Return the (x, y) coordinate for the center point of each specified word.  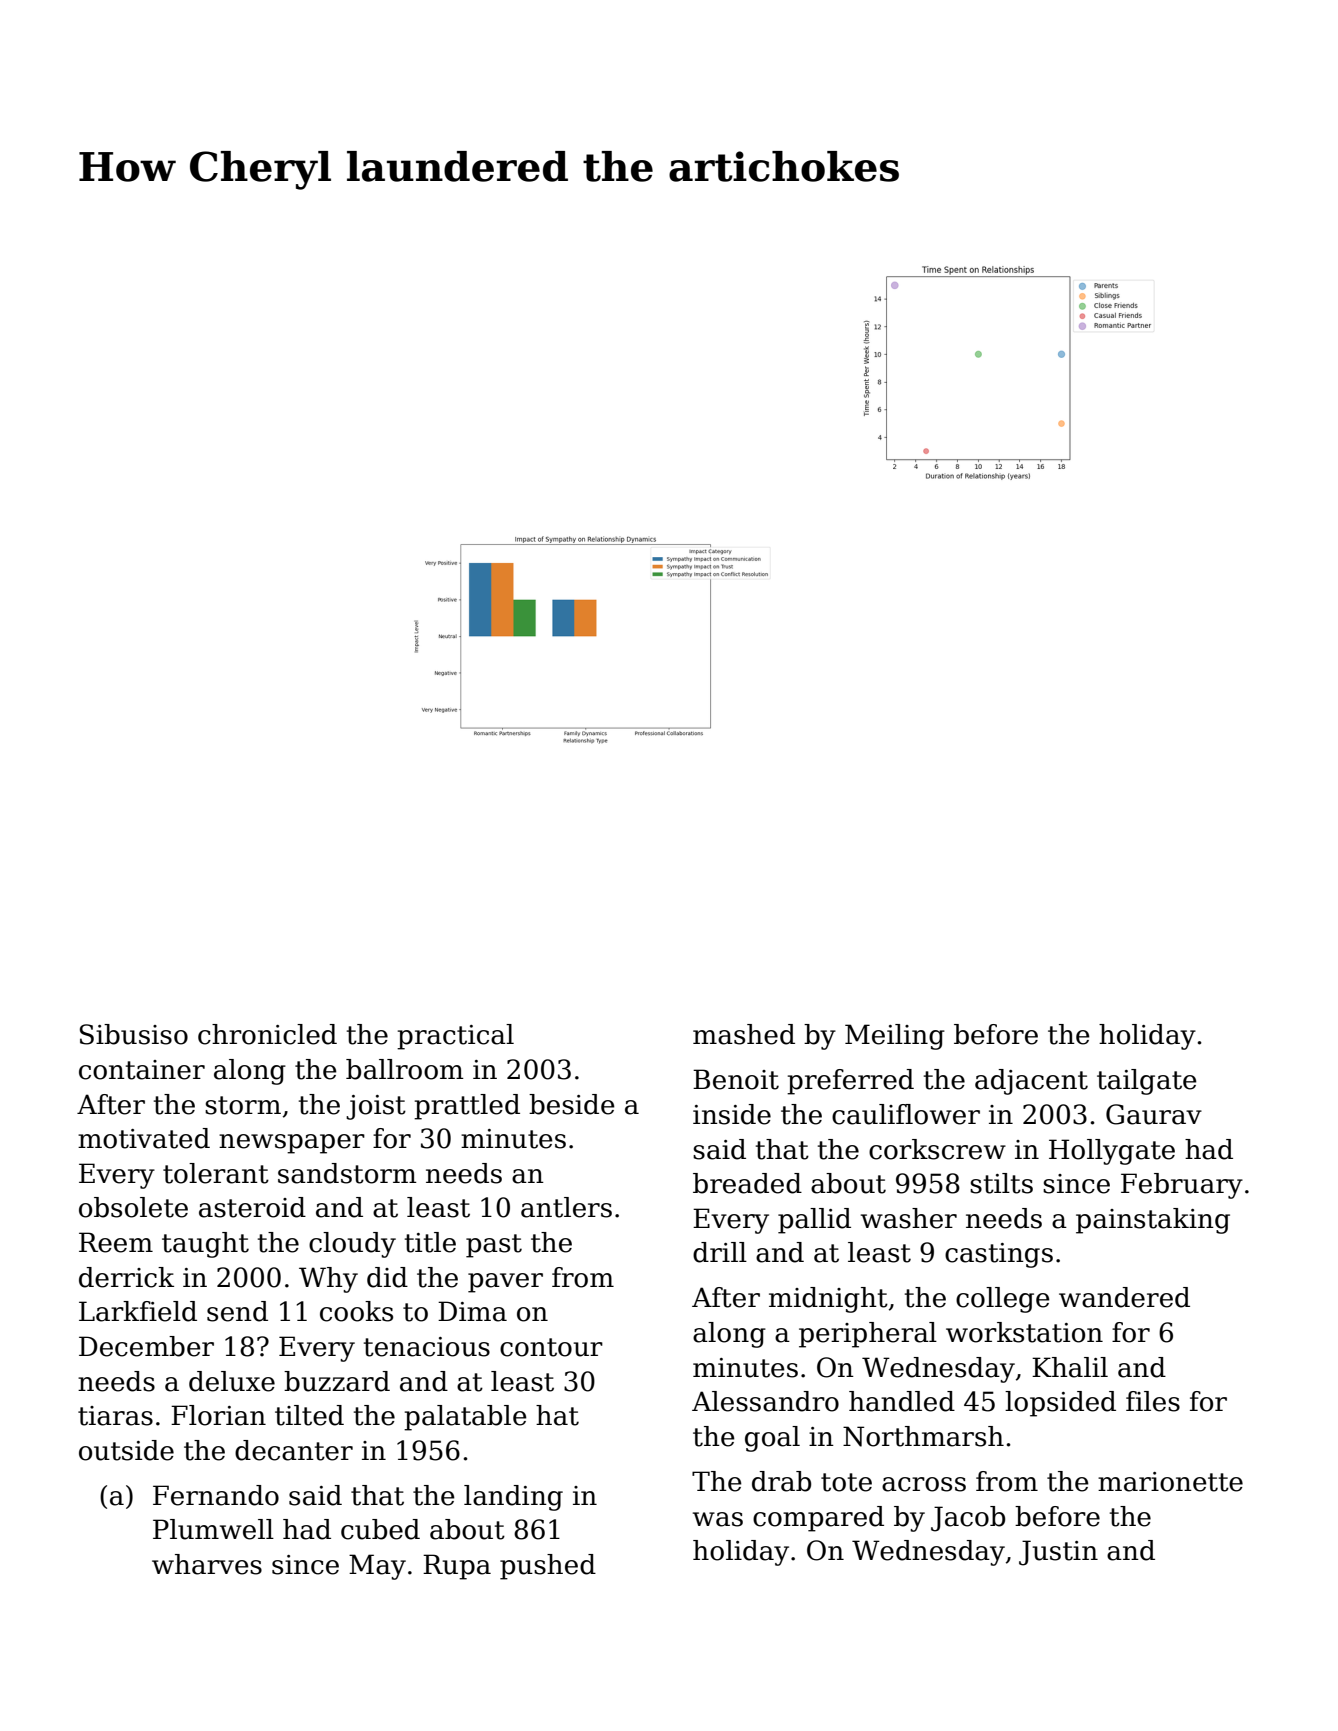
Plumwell (213, 1529)
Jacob (968, 1519)
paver (505, 1283)
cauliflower (906, 1114)
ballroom (405, 1069)
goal (772, 1439)
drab (781, 1481)
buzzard (337, 1381)
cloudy (352, 1245)
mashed (744, 1034)
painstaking (1153, 1221)
